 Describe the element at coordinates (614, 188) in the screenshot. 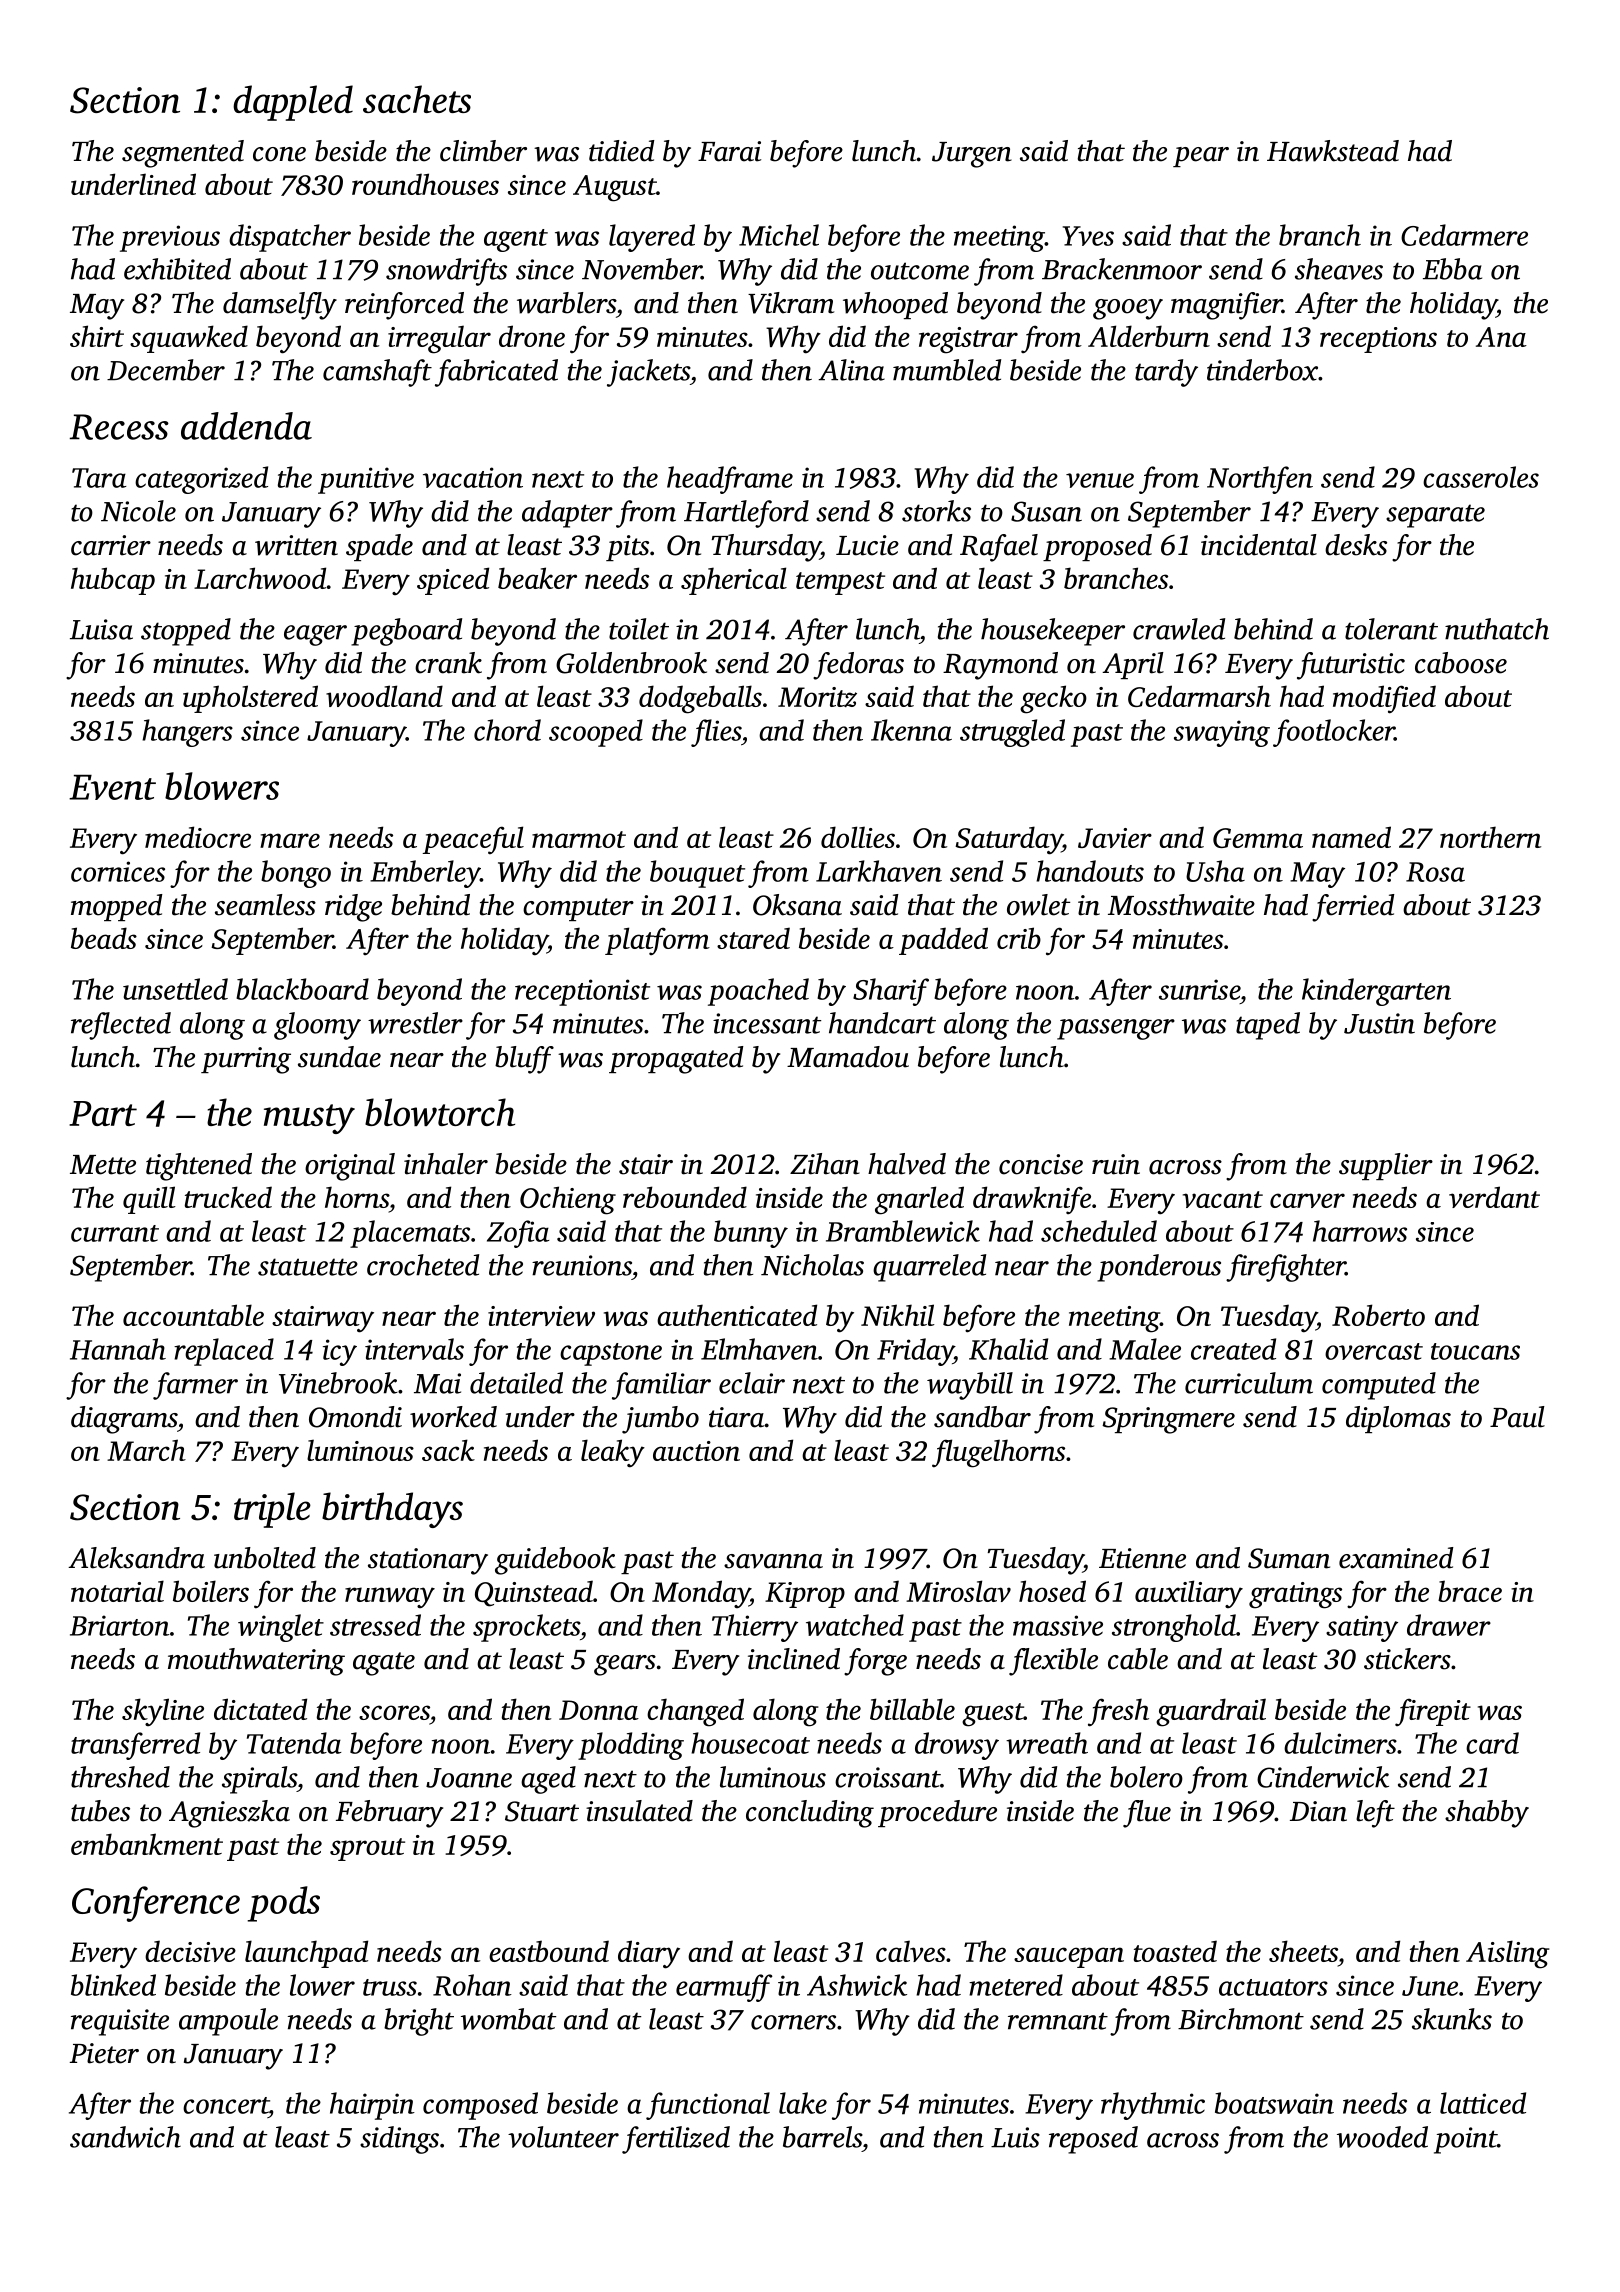

I see `August` at that location.
